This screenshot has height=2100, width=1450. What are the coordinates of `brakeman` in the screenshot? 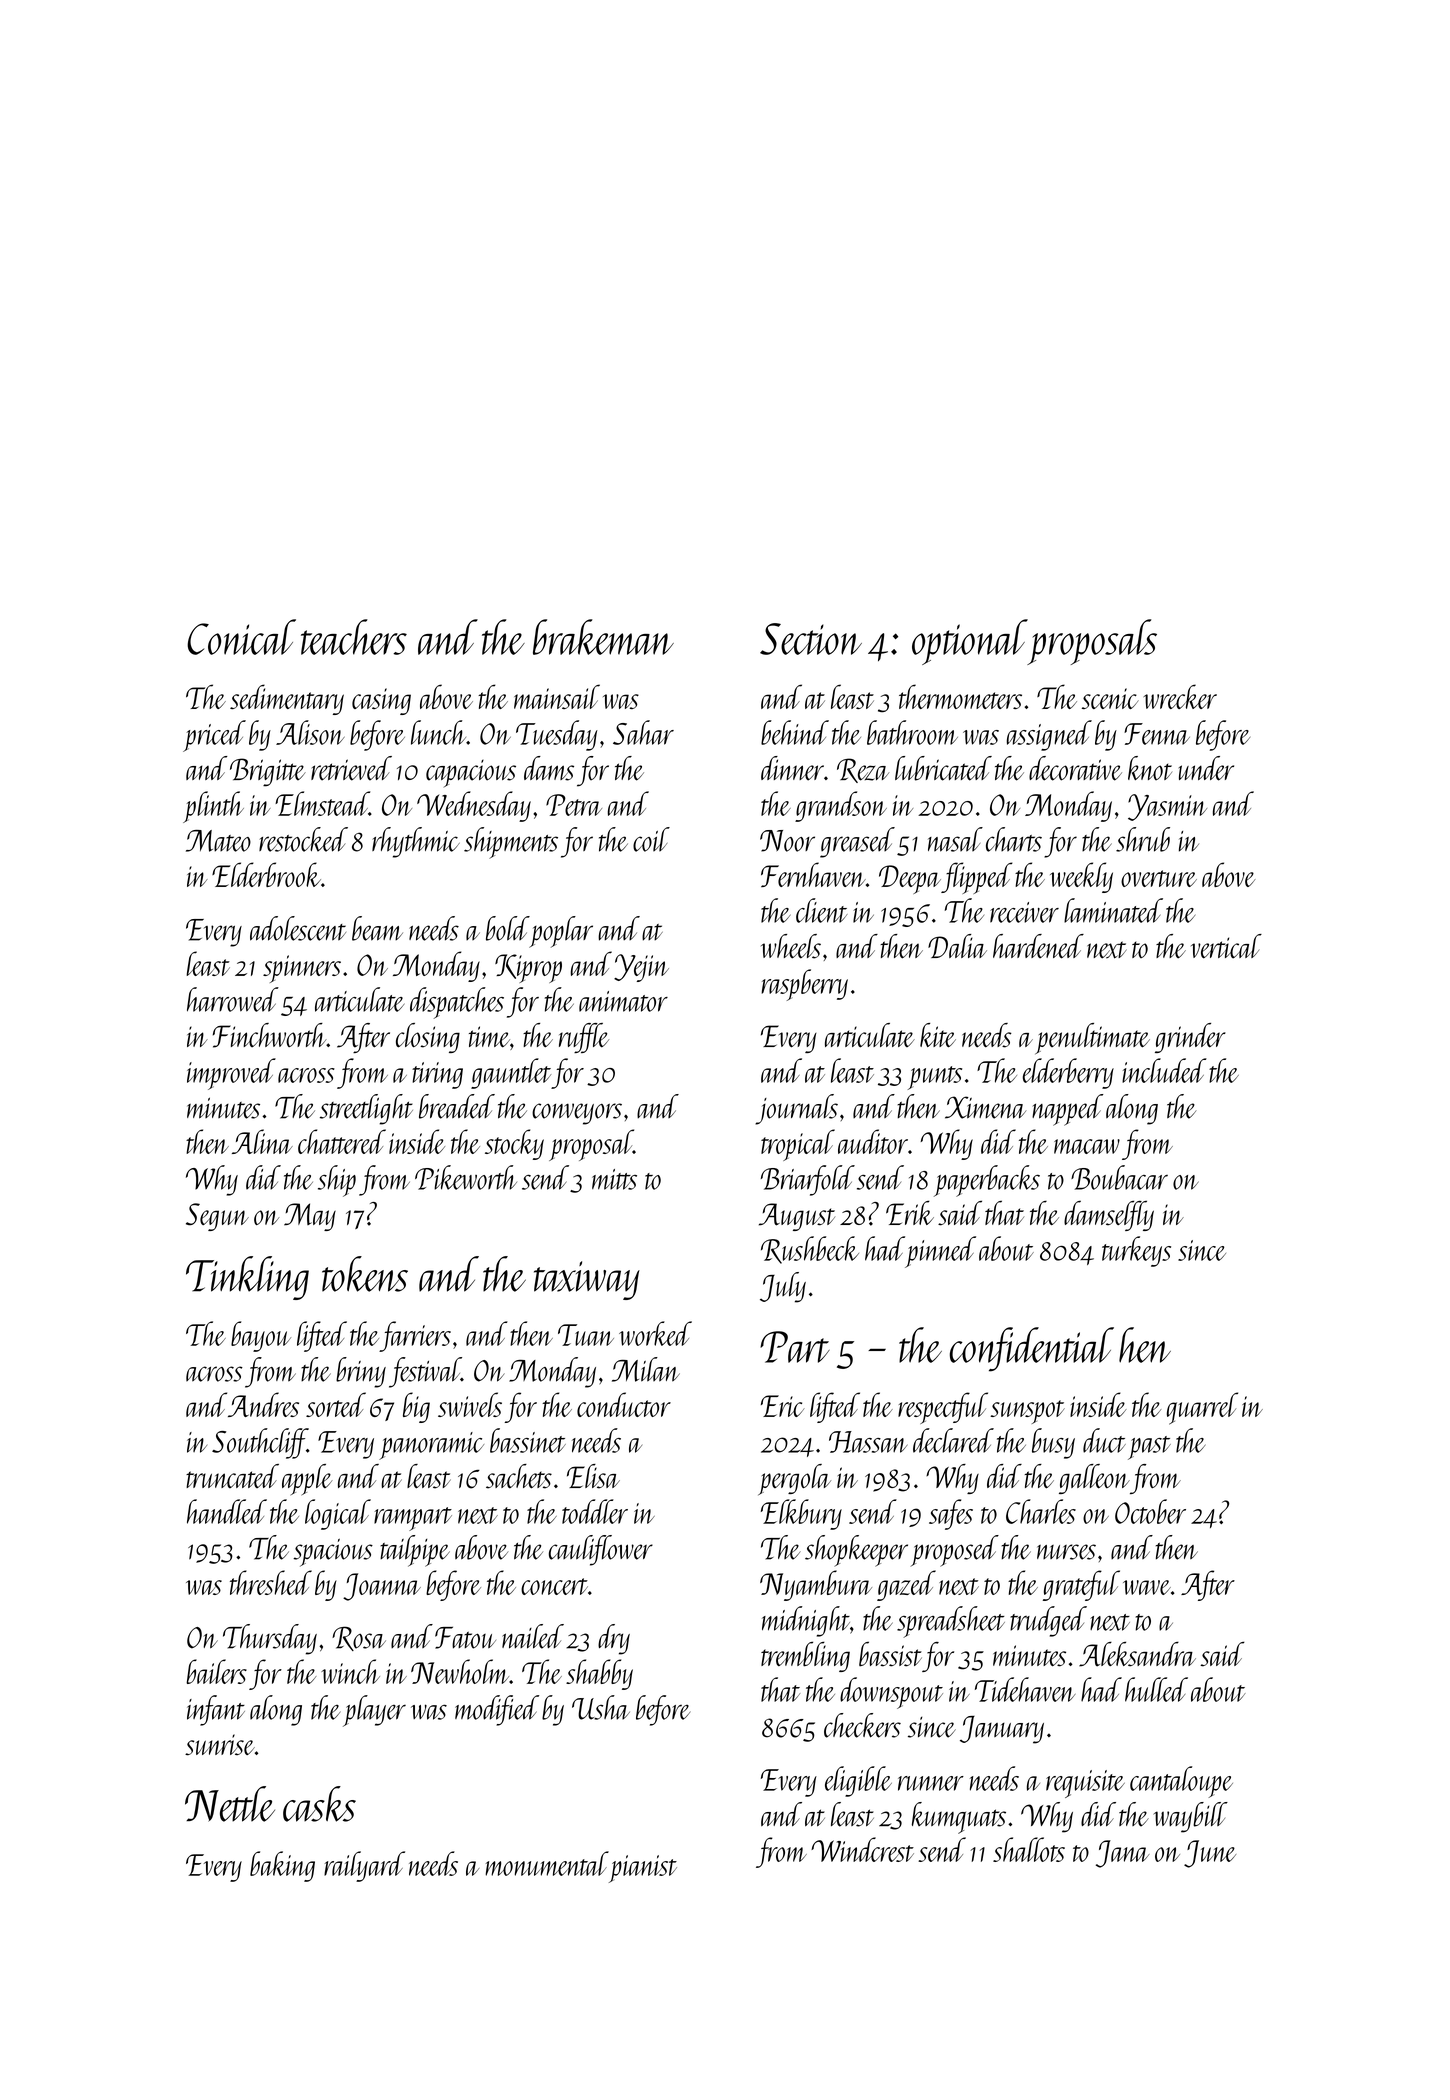 It's located at (603, 637).
